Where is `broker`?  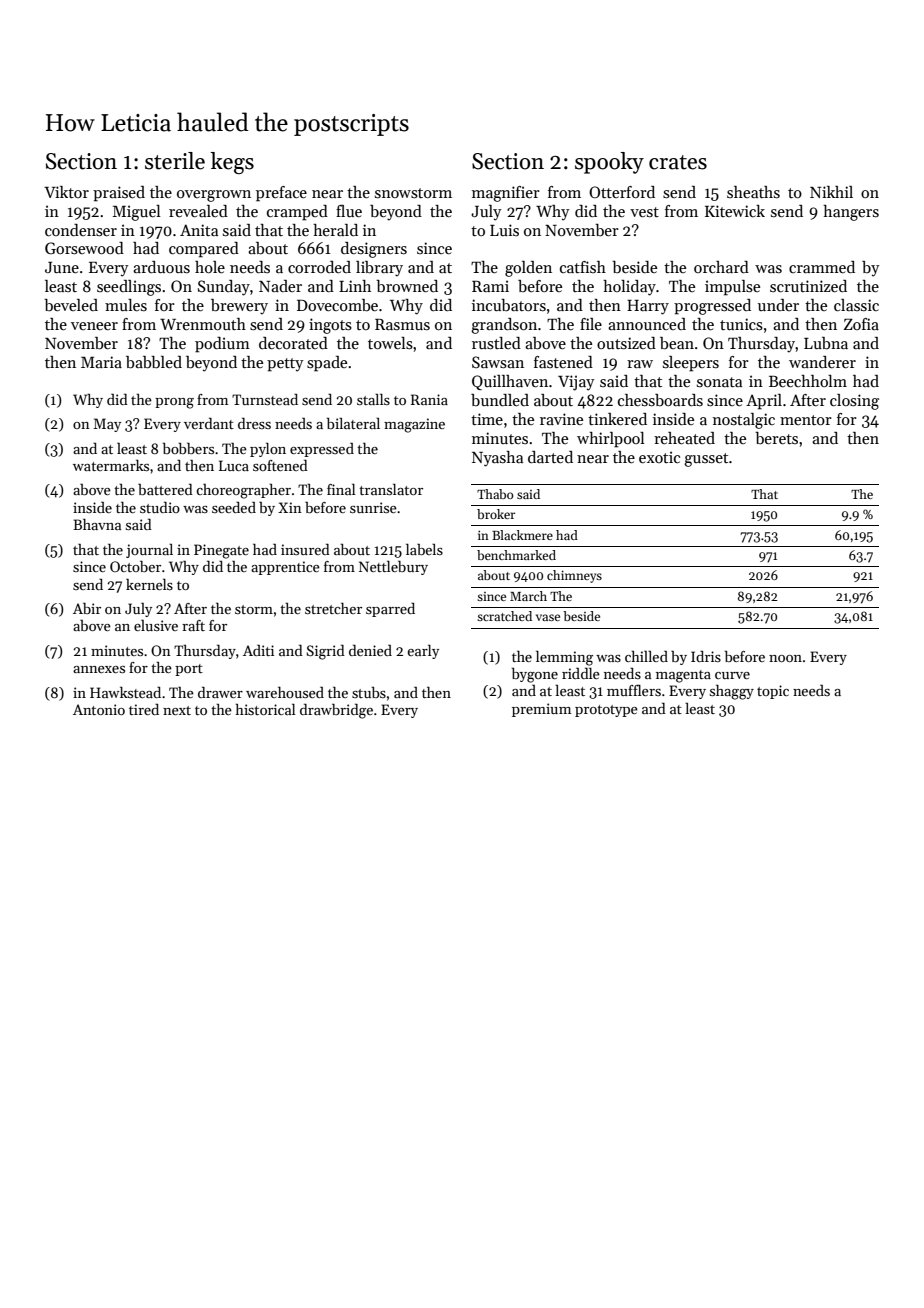
broker is located at coordinates (496, 514).
